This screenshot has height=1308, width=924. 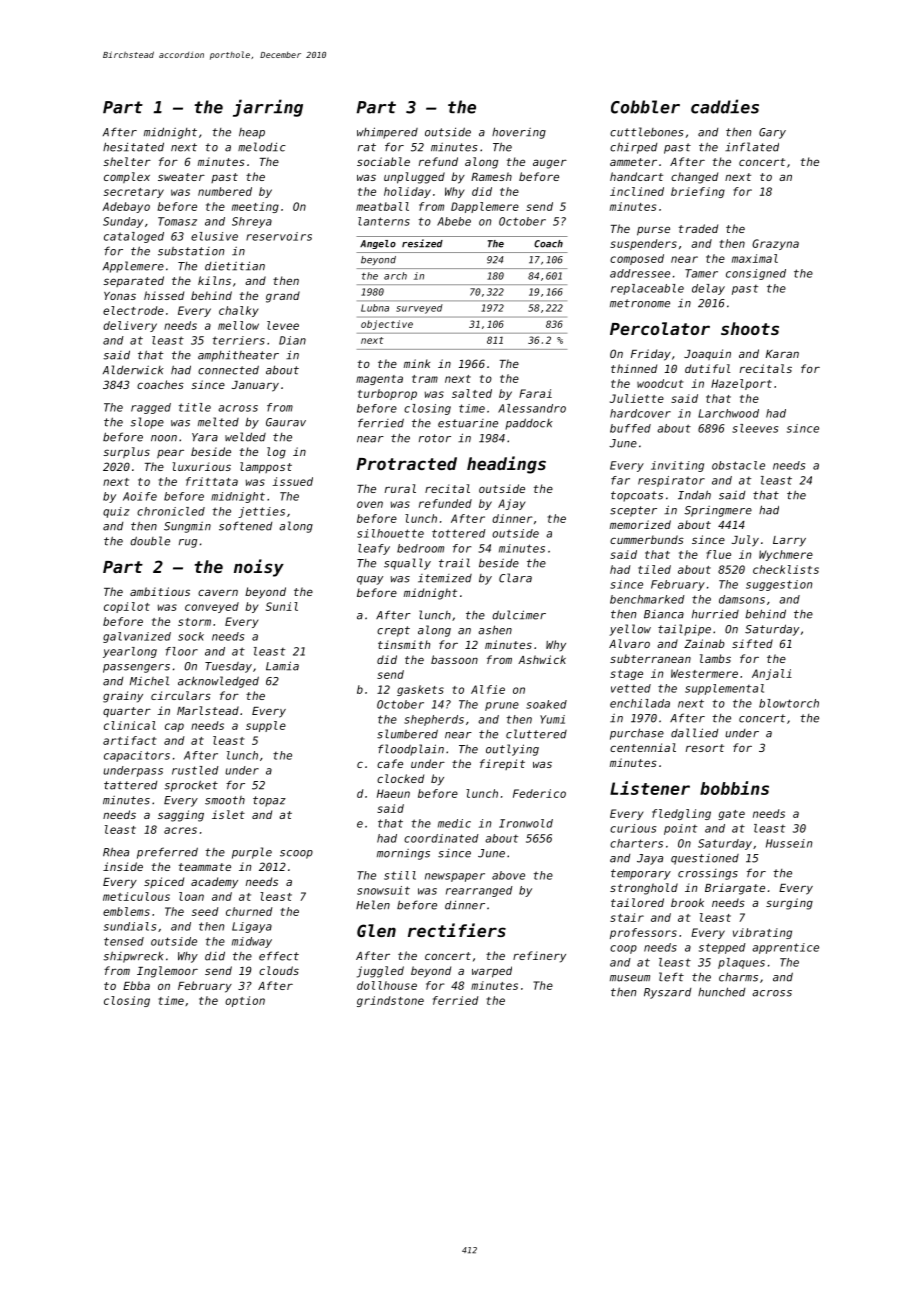 I want to click on surplus, so click(x=126, y=453).
